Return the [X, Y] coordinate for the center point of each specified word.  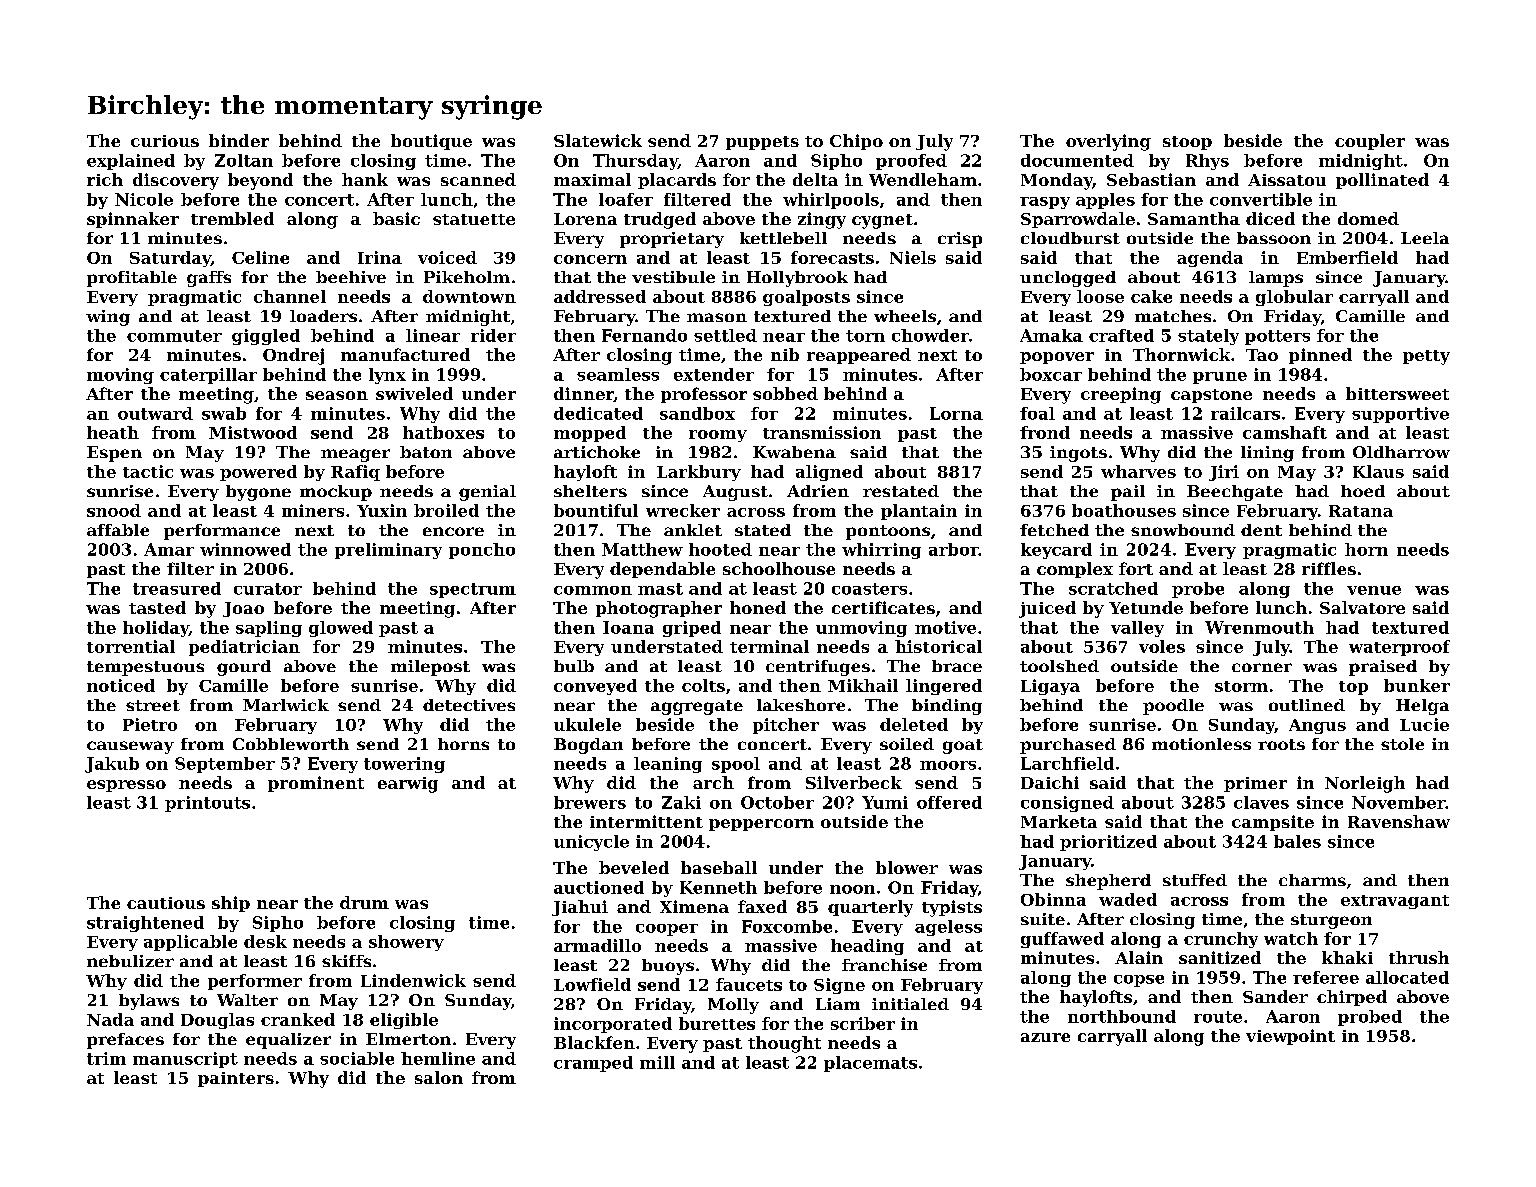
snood [114, 510]
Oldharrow [1401, 452]
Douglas [217, 1021]
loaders [323, 316]
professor [704, 395]
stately [1208, 337]
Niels [913, 257]
